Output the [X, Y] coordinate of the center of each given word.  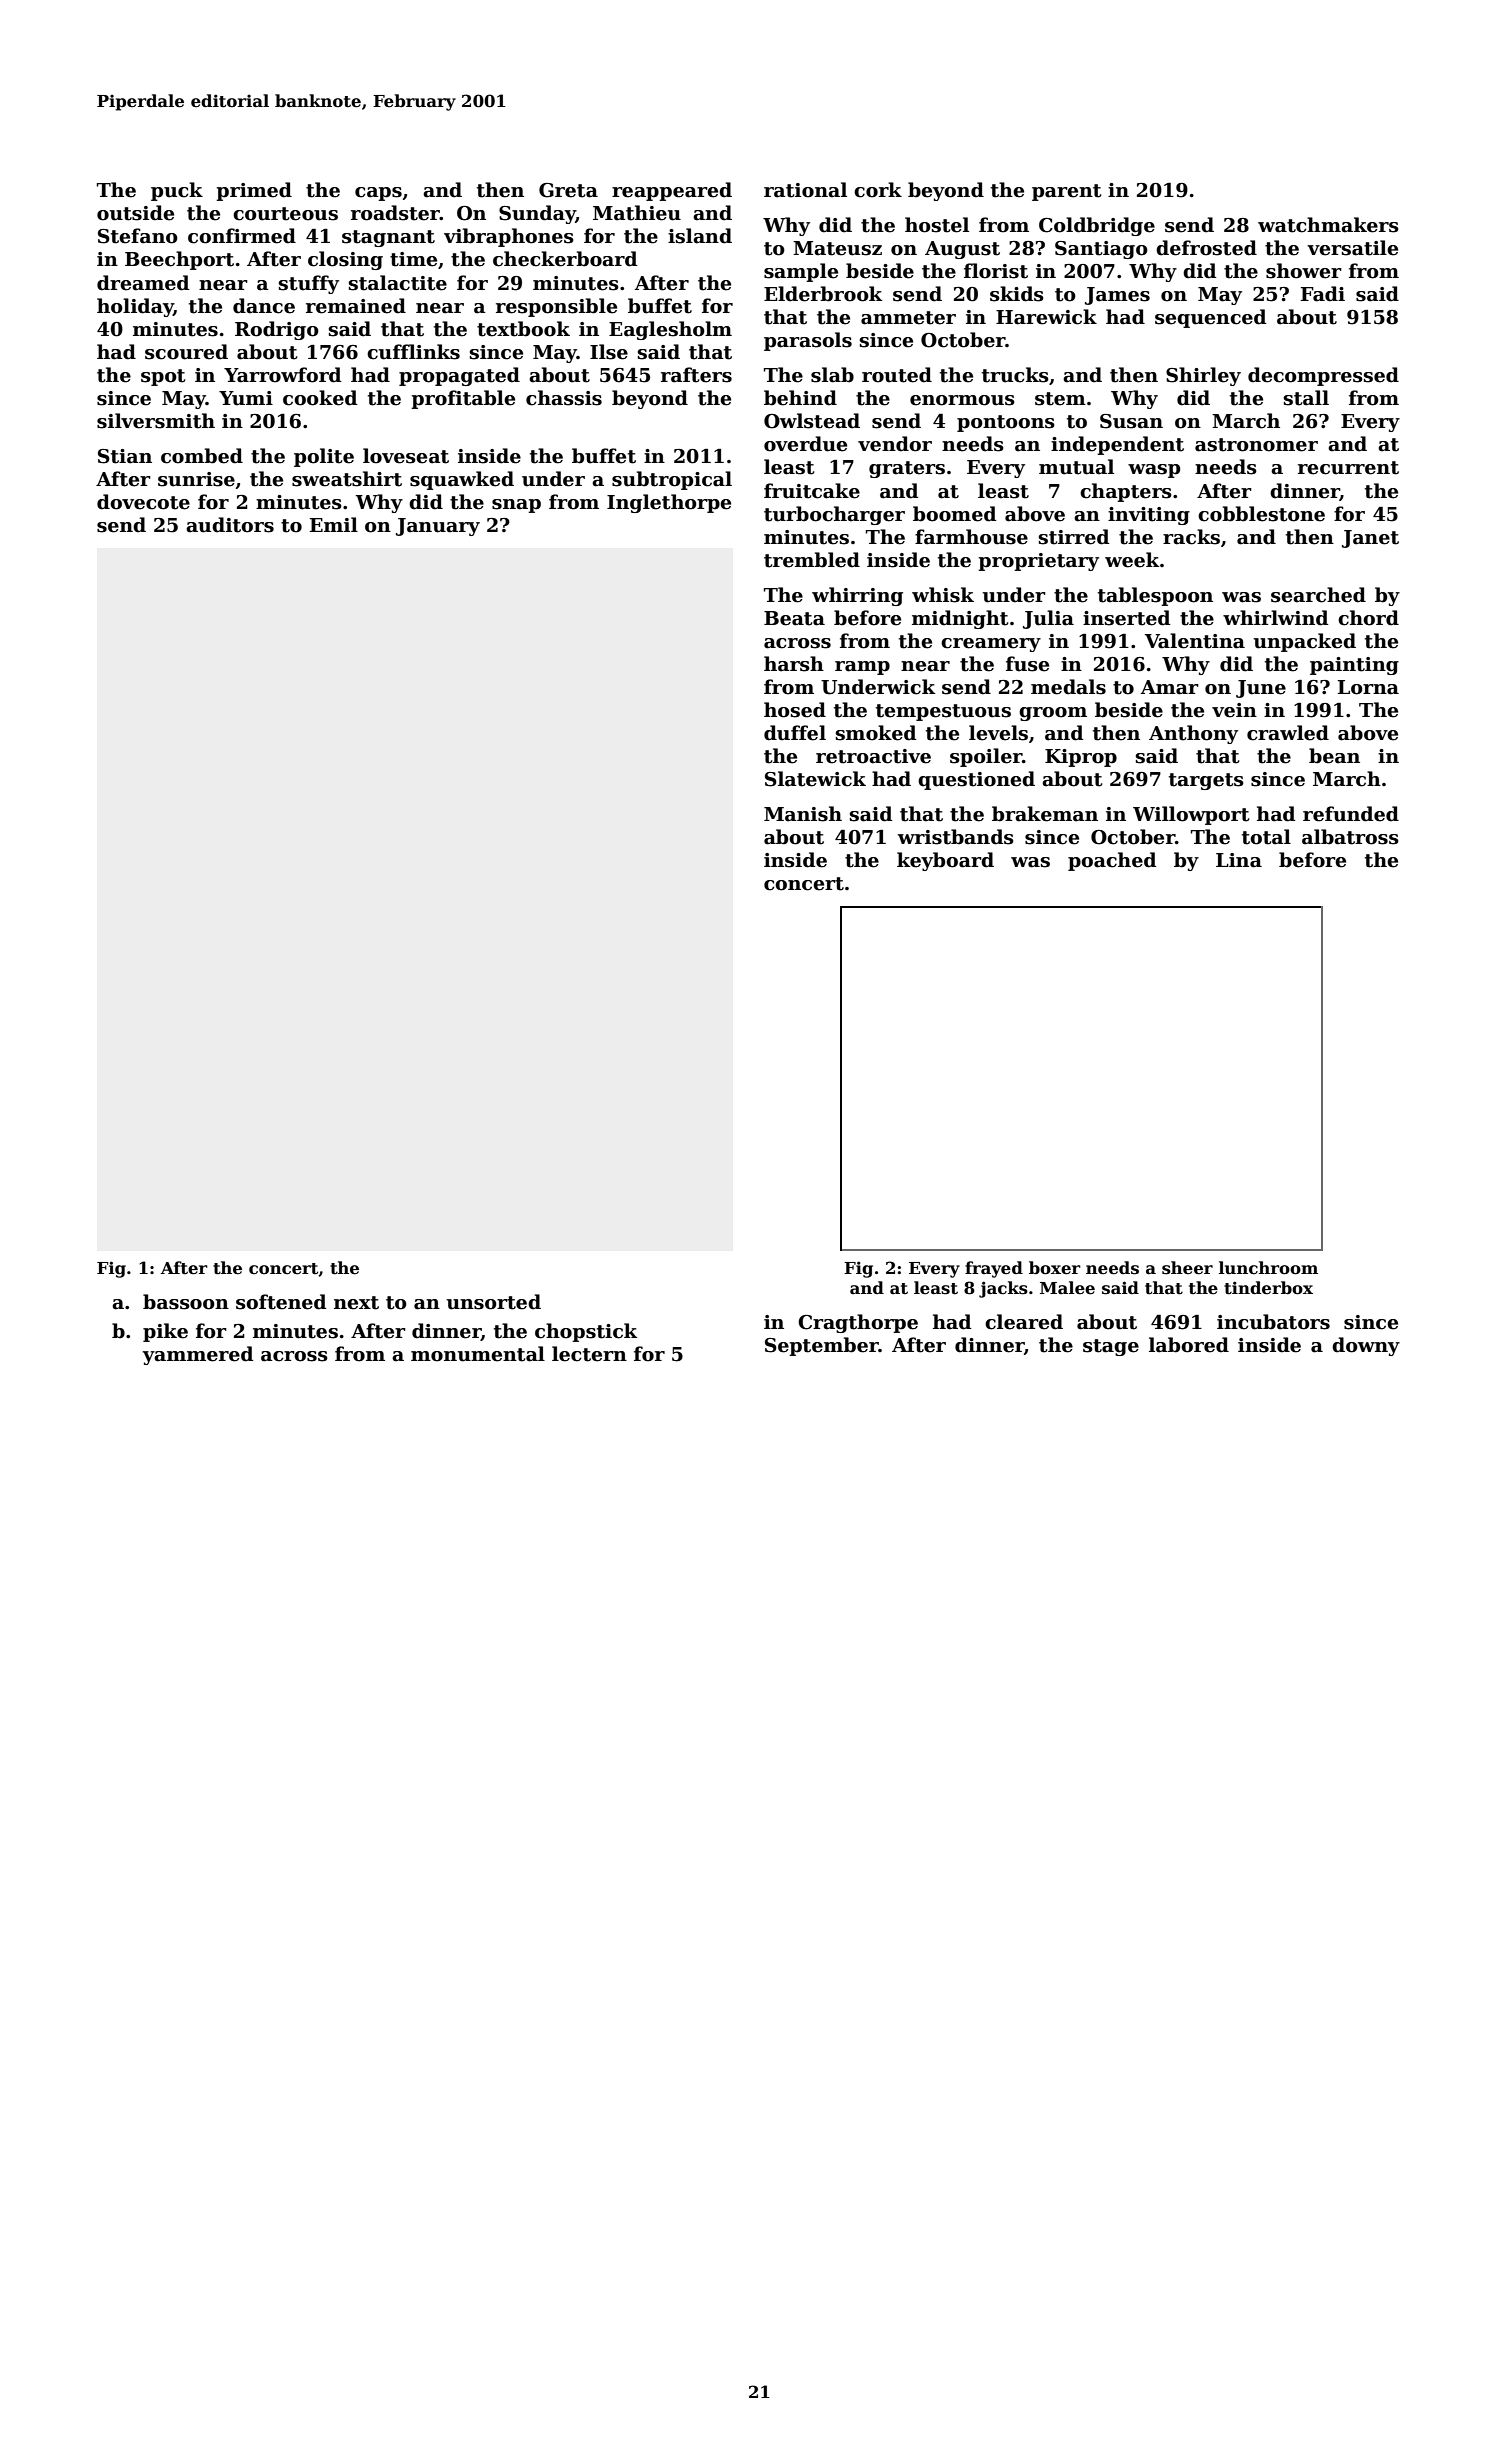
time [413, 259]
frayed [994, 1269]
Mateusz [837, 248]
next [356, 1303]
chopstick [586, 1332]
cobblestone [1261, 514]
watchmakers [1328, 225]
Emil [334, 524]
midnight [960, 619]
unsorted [494, 1302]
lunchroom [1268, 1268]
